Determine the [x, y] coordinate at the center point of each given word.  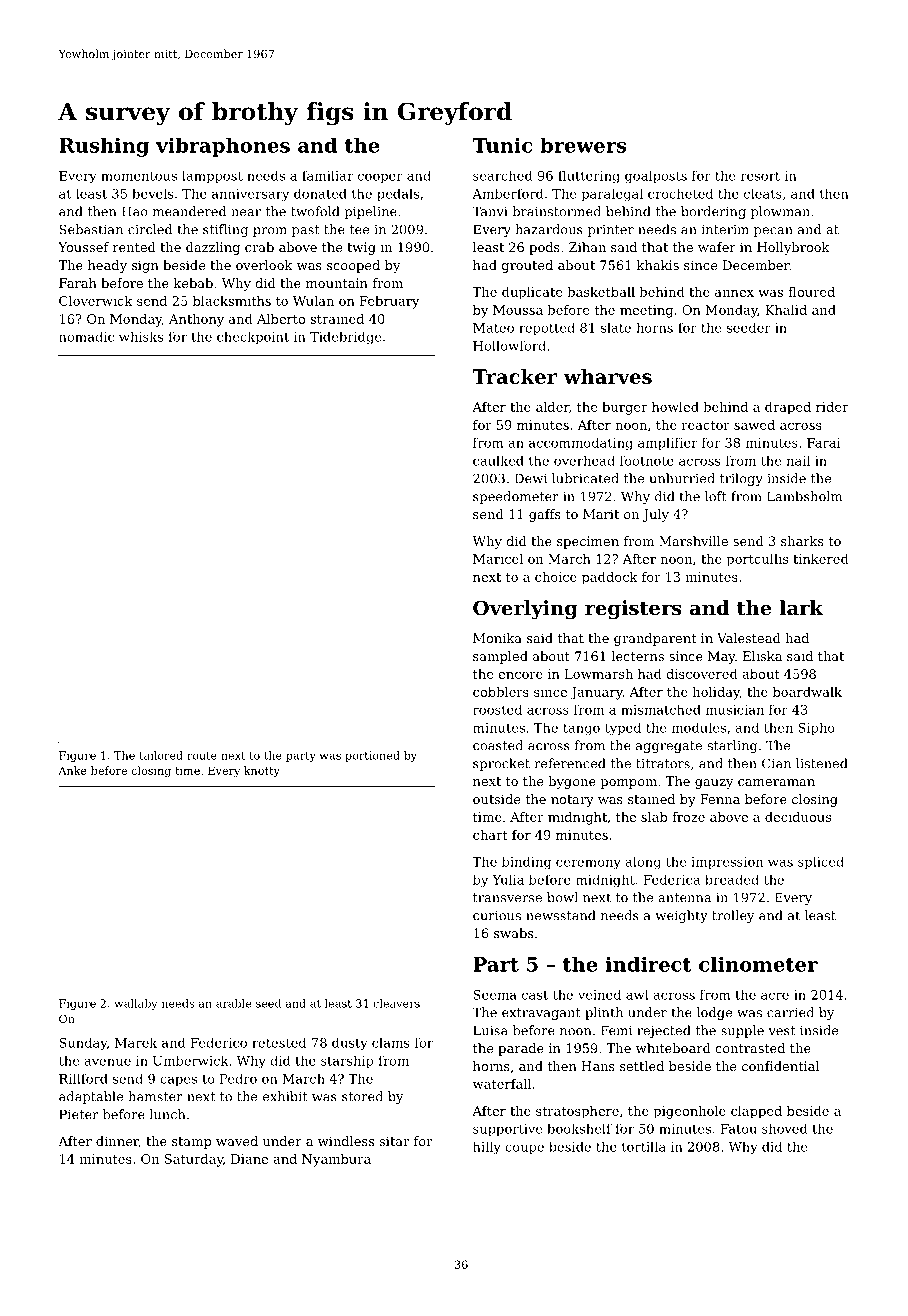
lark [801, 608]
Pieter [78, 1114]
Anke [72, 770]
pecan [773, 232]
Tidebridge [345, 338]
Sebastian [91, 229]
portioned [372, 756]
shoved [784, 1129]
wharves [607, 376]
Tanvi [490, 211]
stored [362, 1096]
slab [654, 817]
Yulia [508, 879]
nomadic [86, 337]
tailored [161, 755]
